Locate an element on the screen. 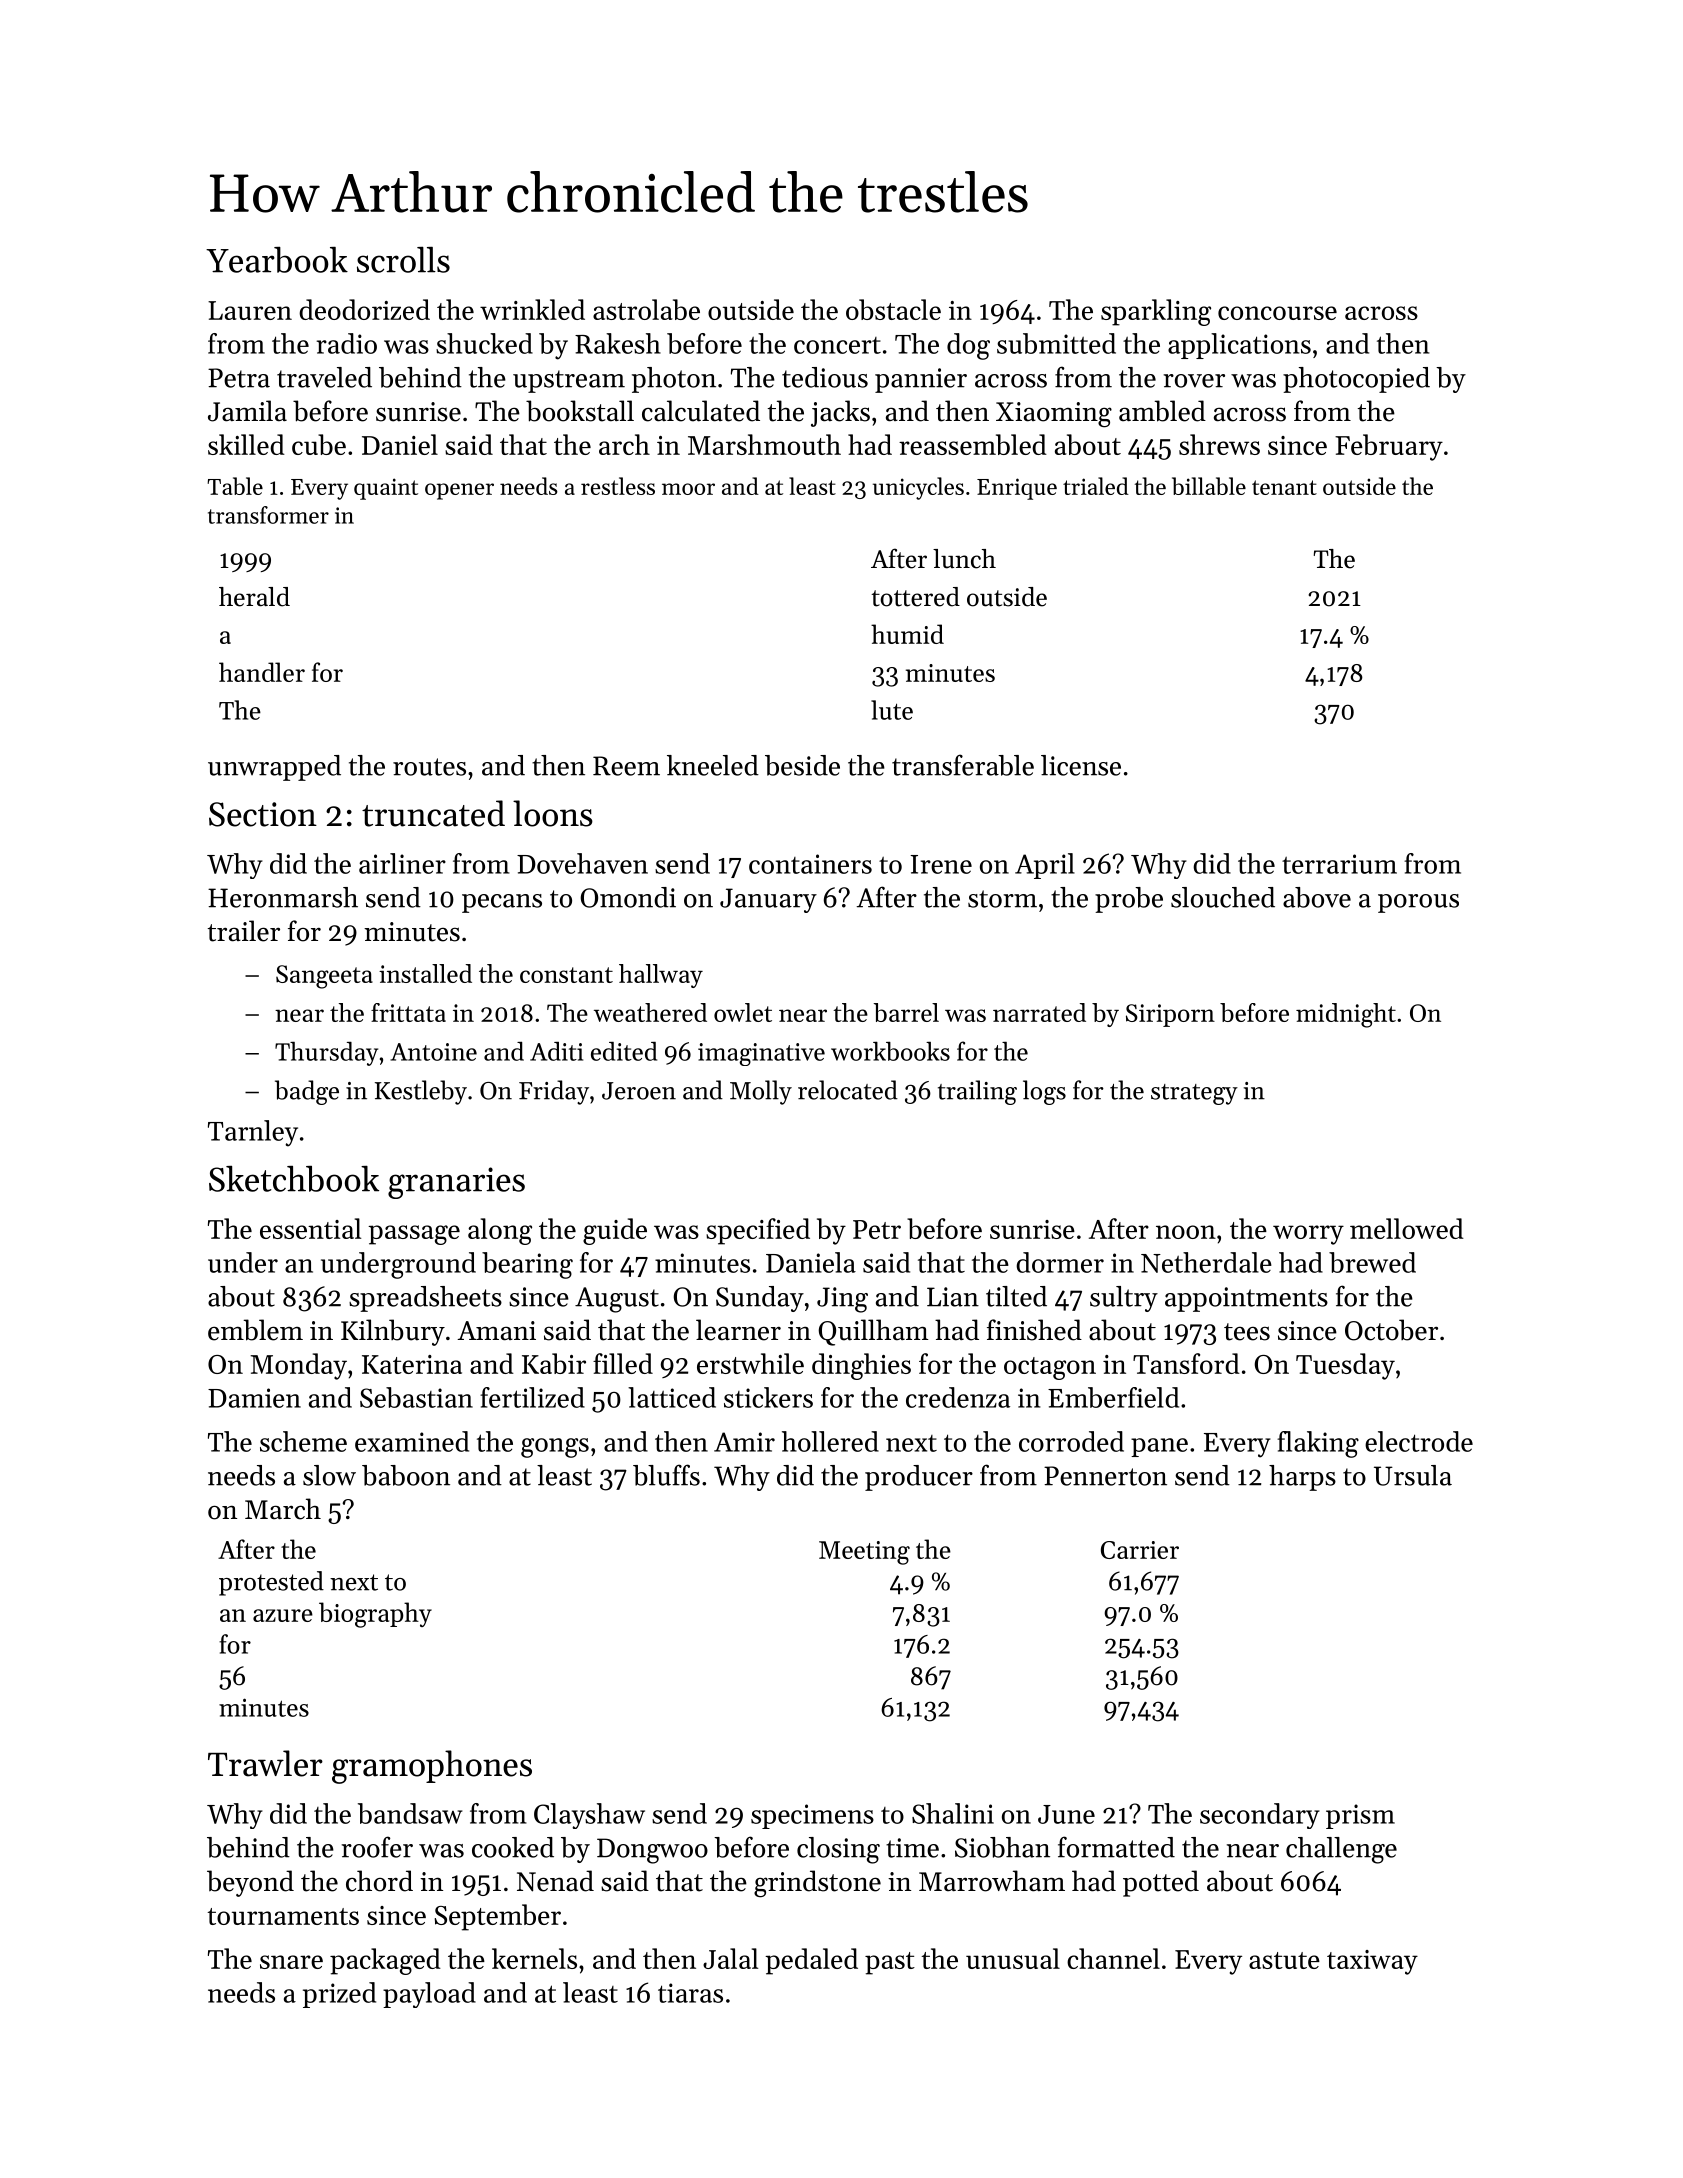 The height and width of the screenshot is (2178, 1683). gramophones is located at coordinates (432, 1767).
